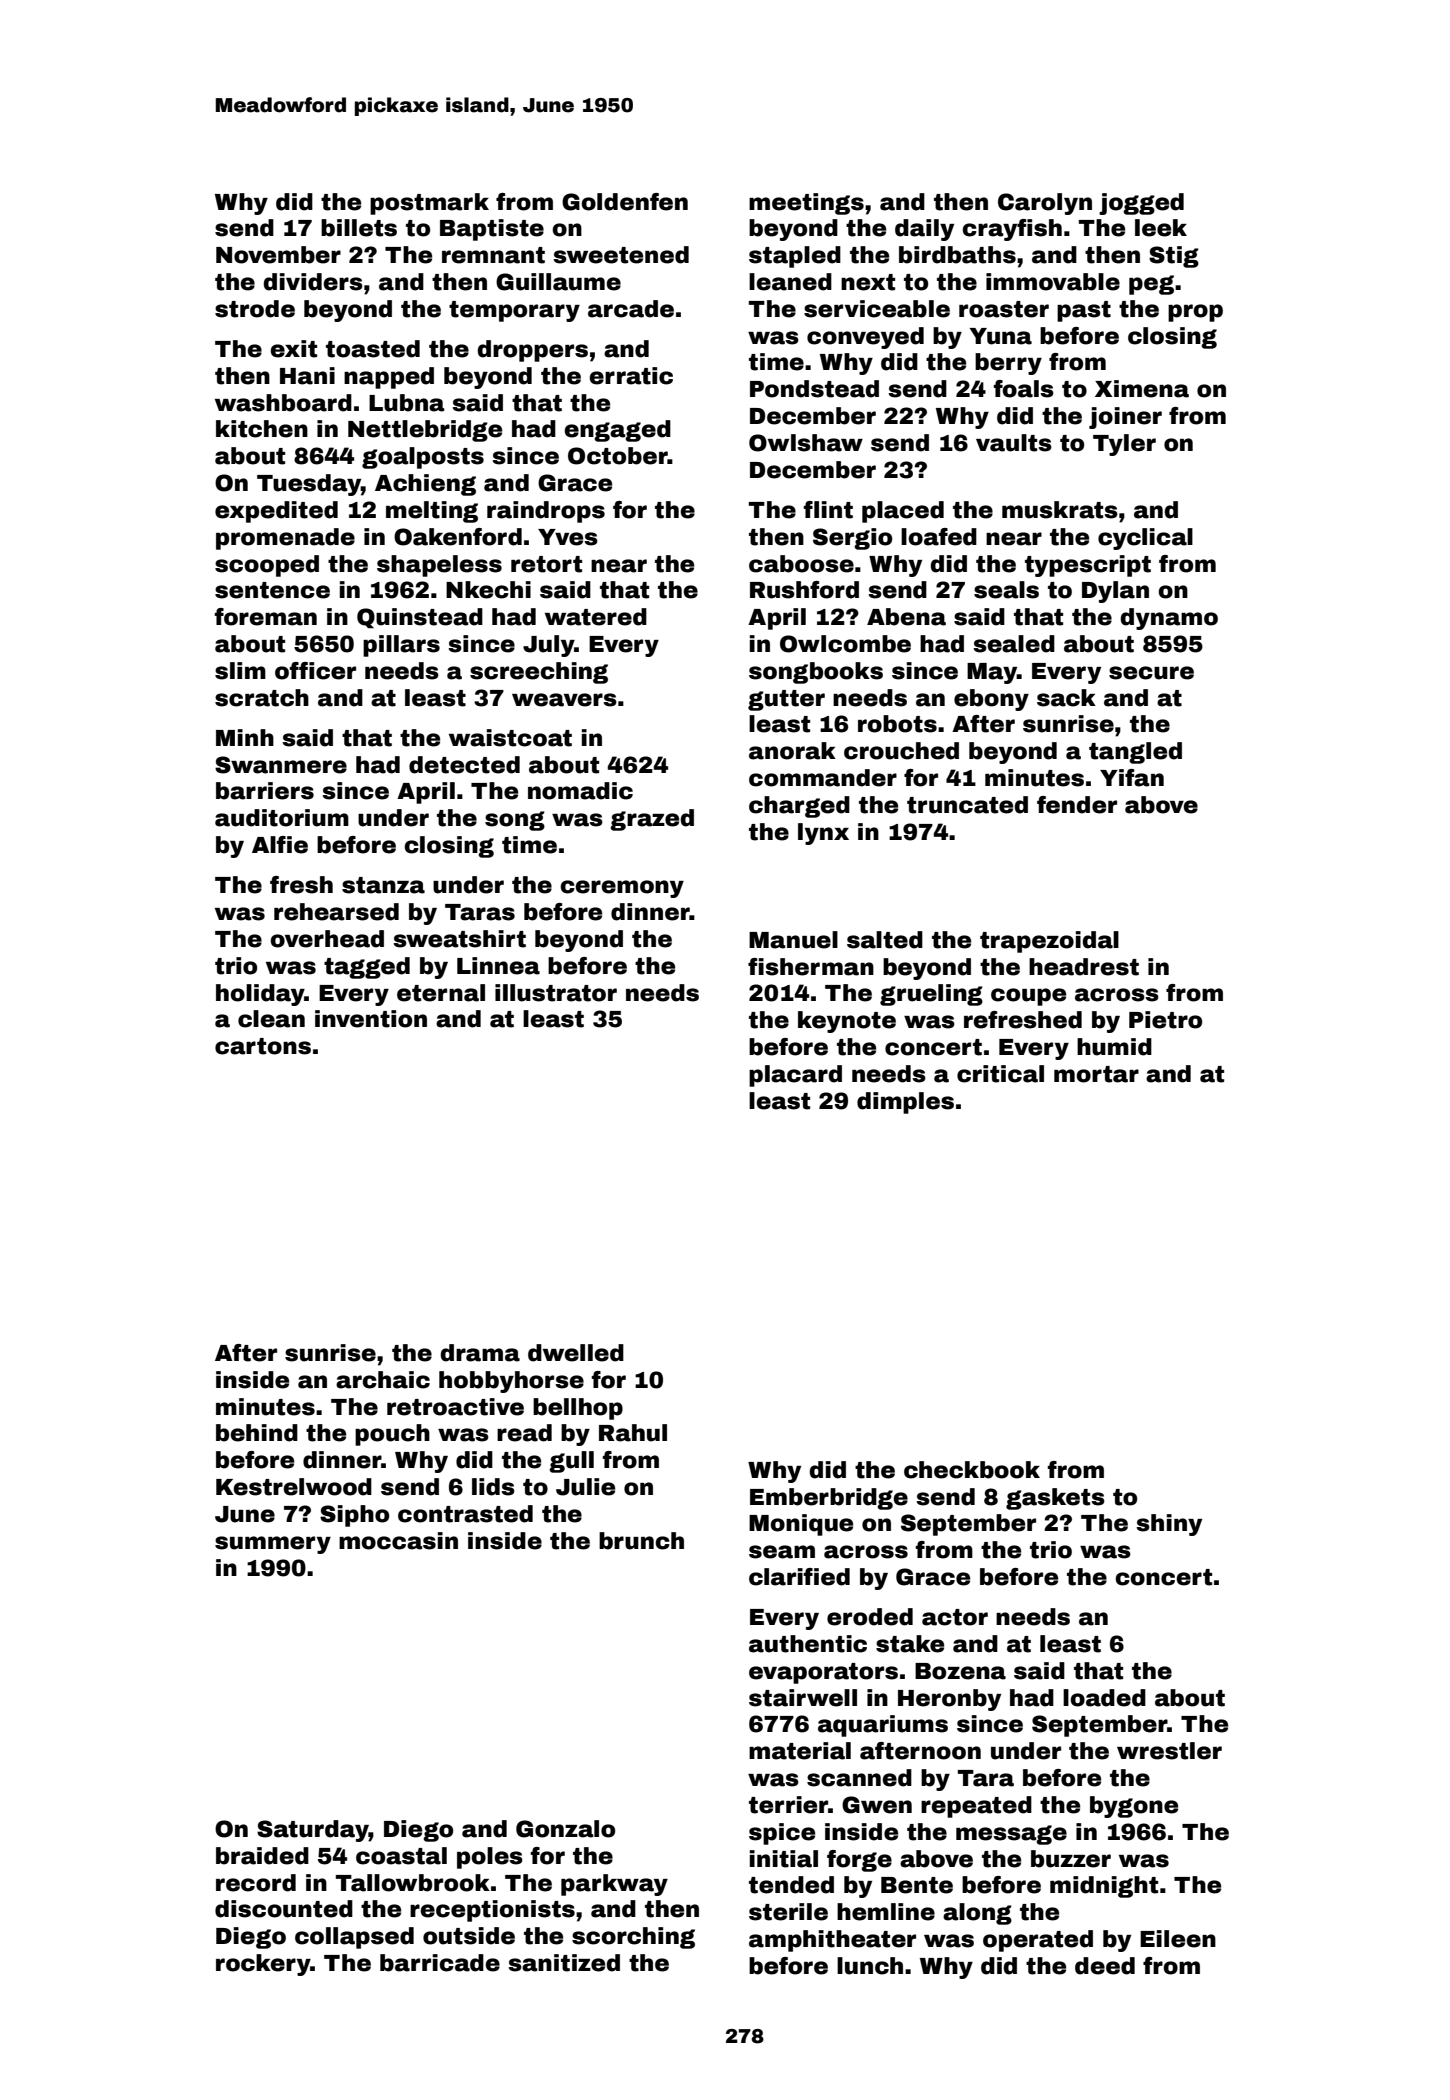  Describe the element at coordinates (977, 1914) in the screenshot. I see `along` at that location.
